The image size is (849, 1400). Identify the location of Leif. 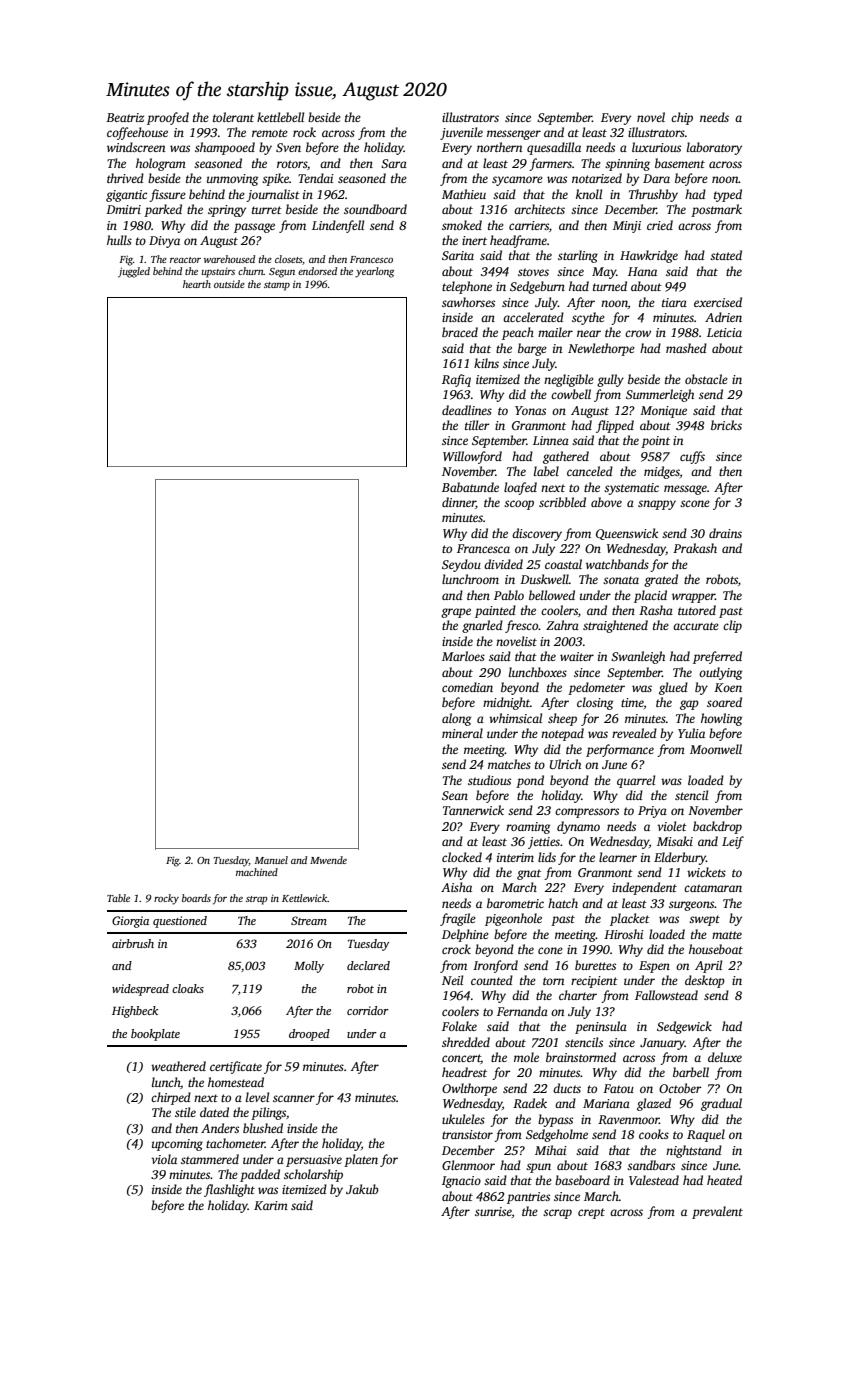
(733, 842).
